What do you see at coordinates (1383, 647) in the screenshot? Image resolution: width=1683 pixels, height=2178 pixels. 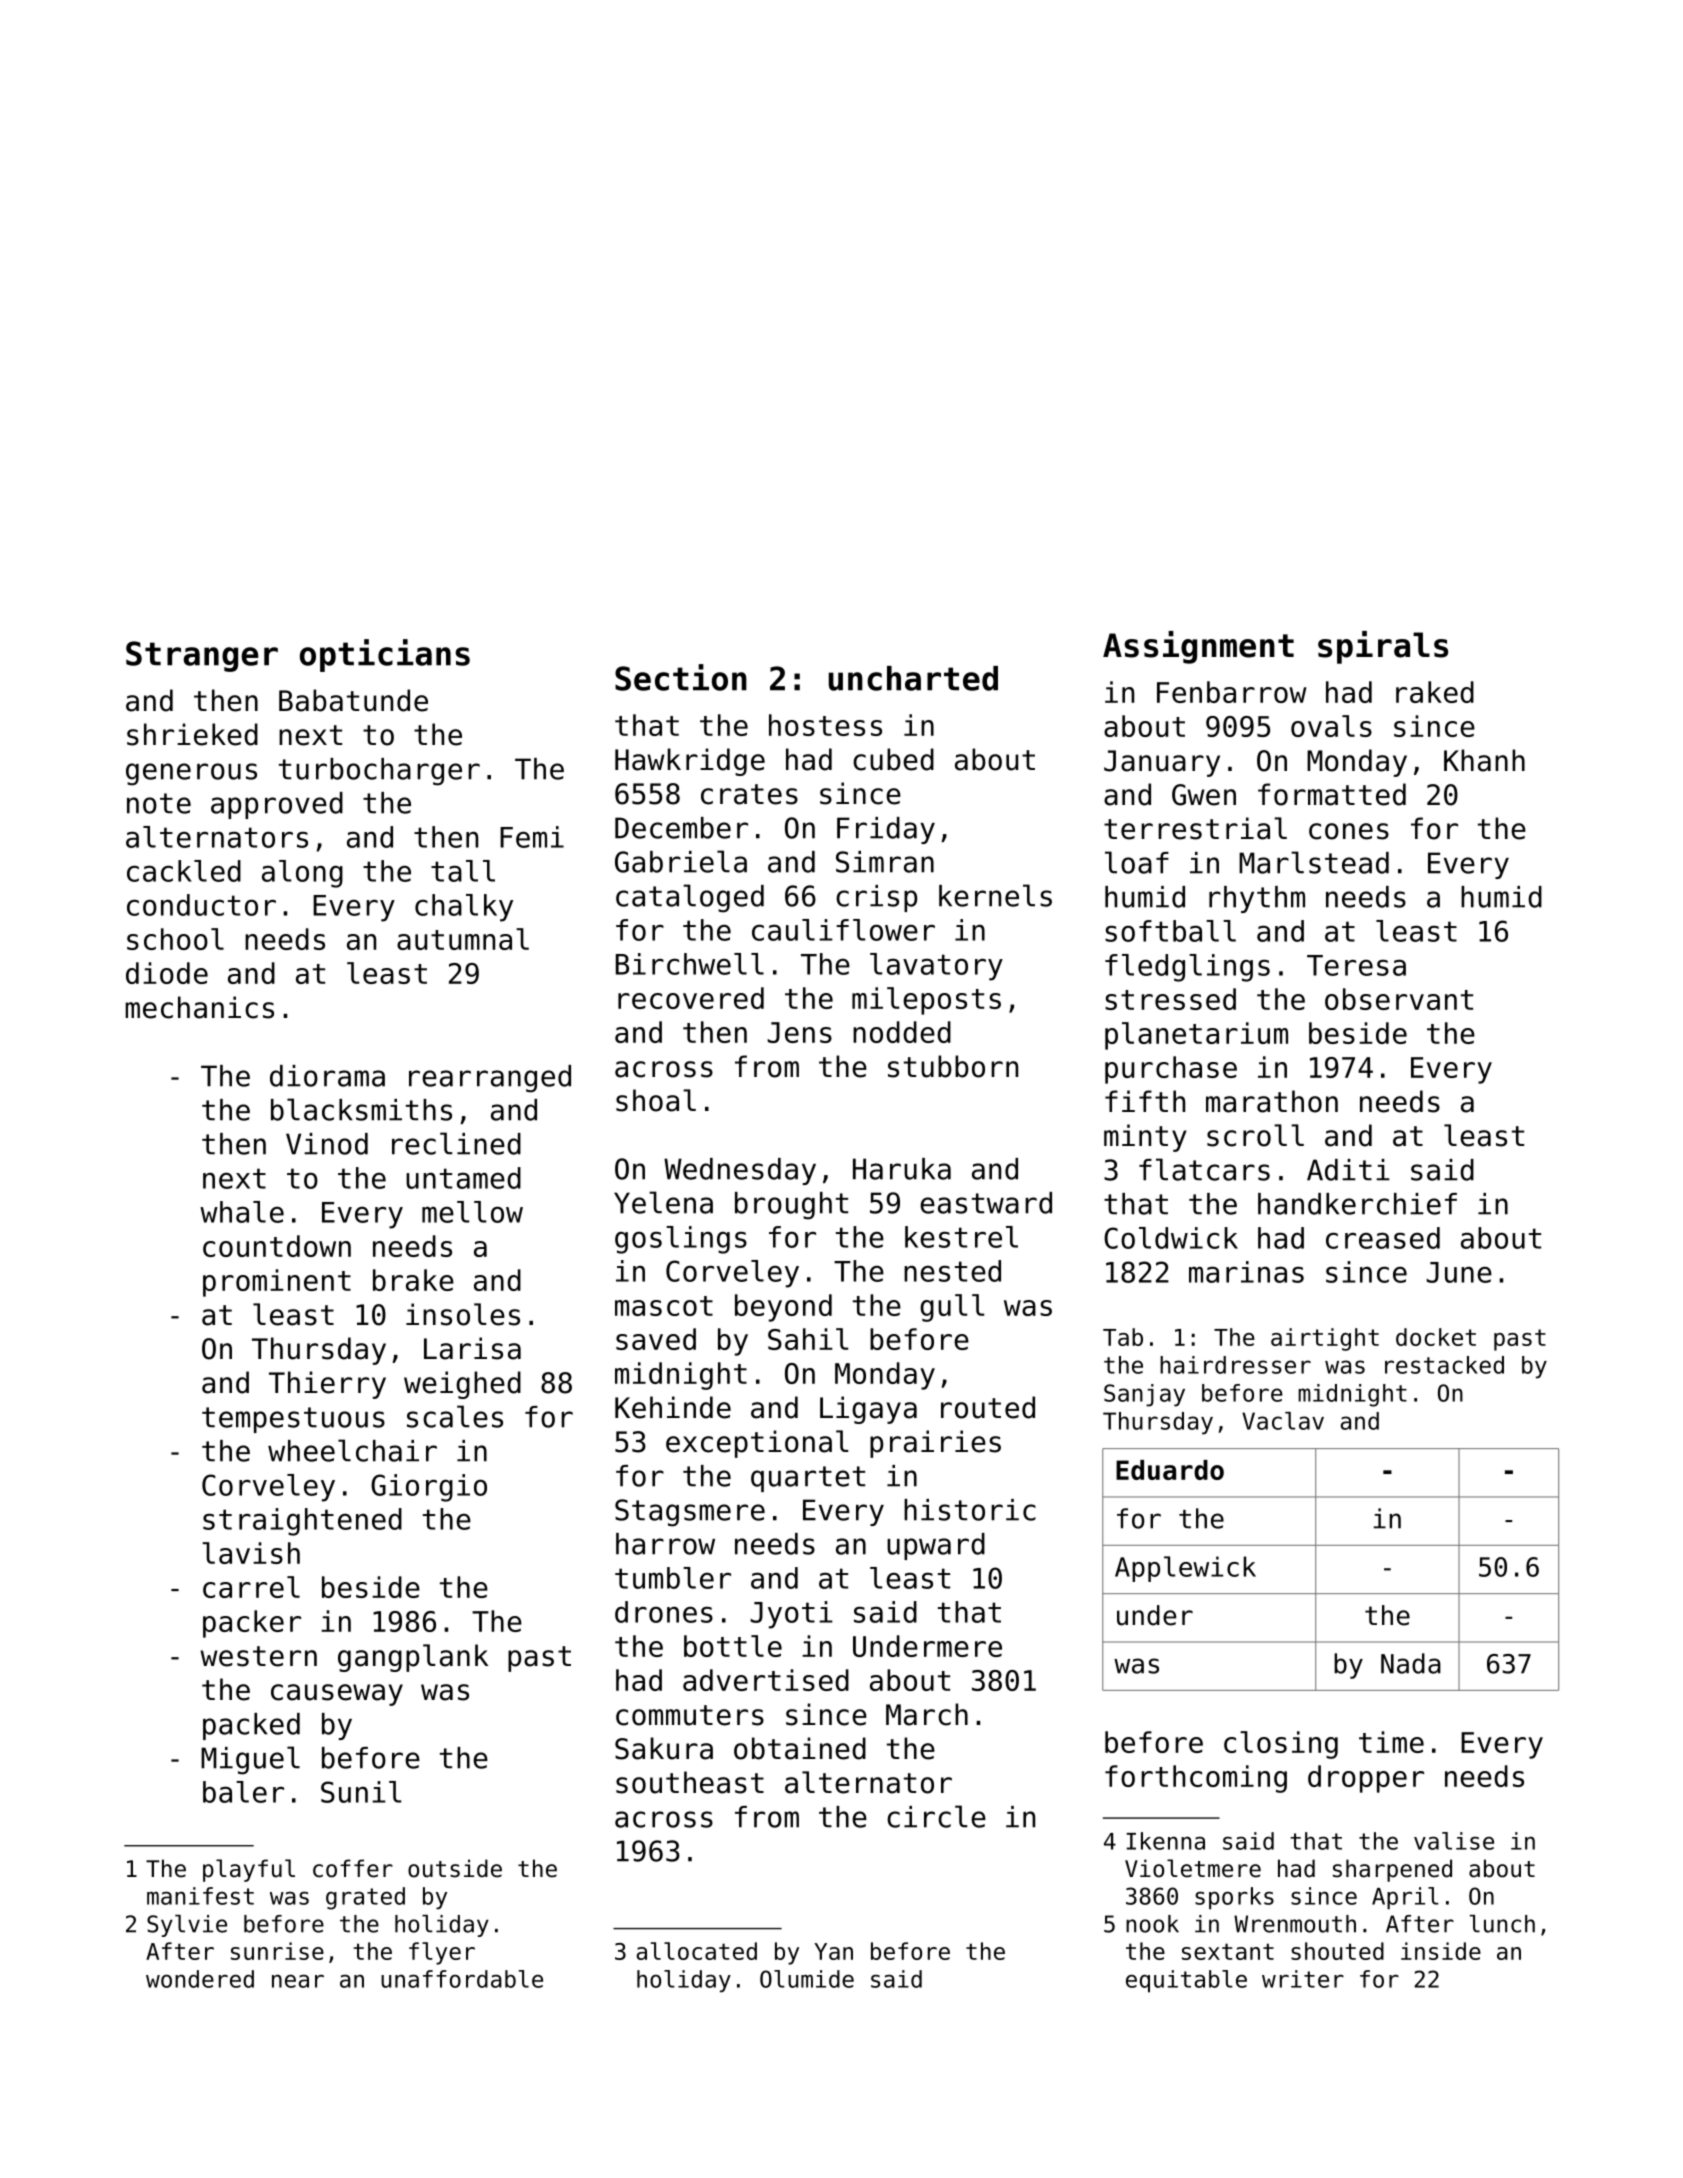 I see `spirals` at bounding box center [1383, 647].
